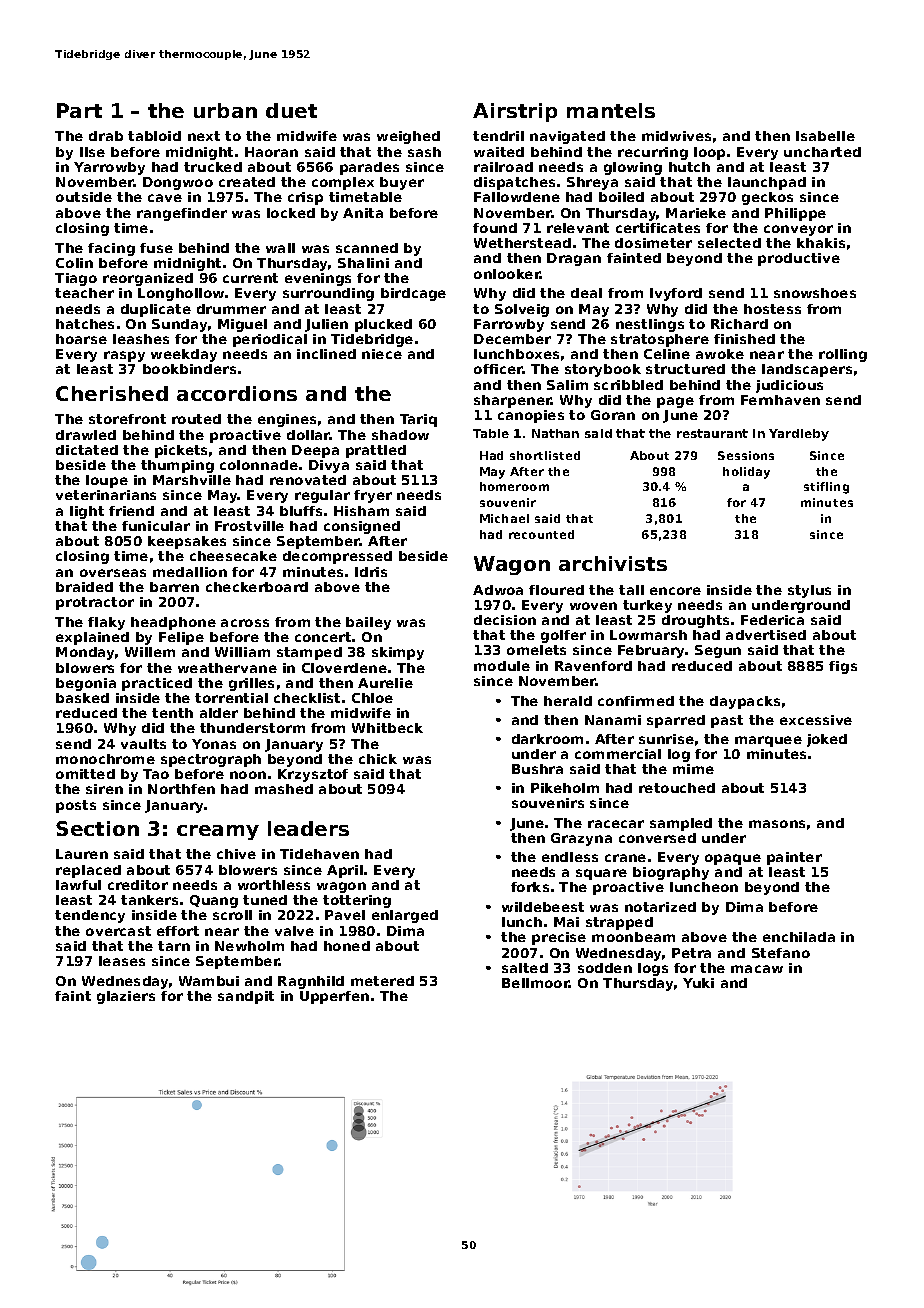  What do you see at coordinates (376, 451) in the page?
I see `prattled` at bounding box center [376, 451].
